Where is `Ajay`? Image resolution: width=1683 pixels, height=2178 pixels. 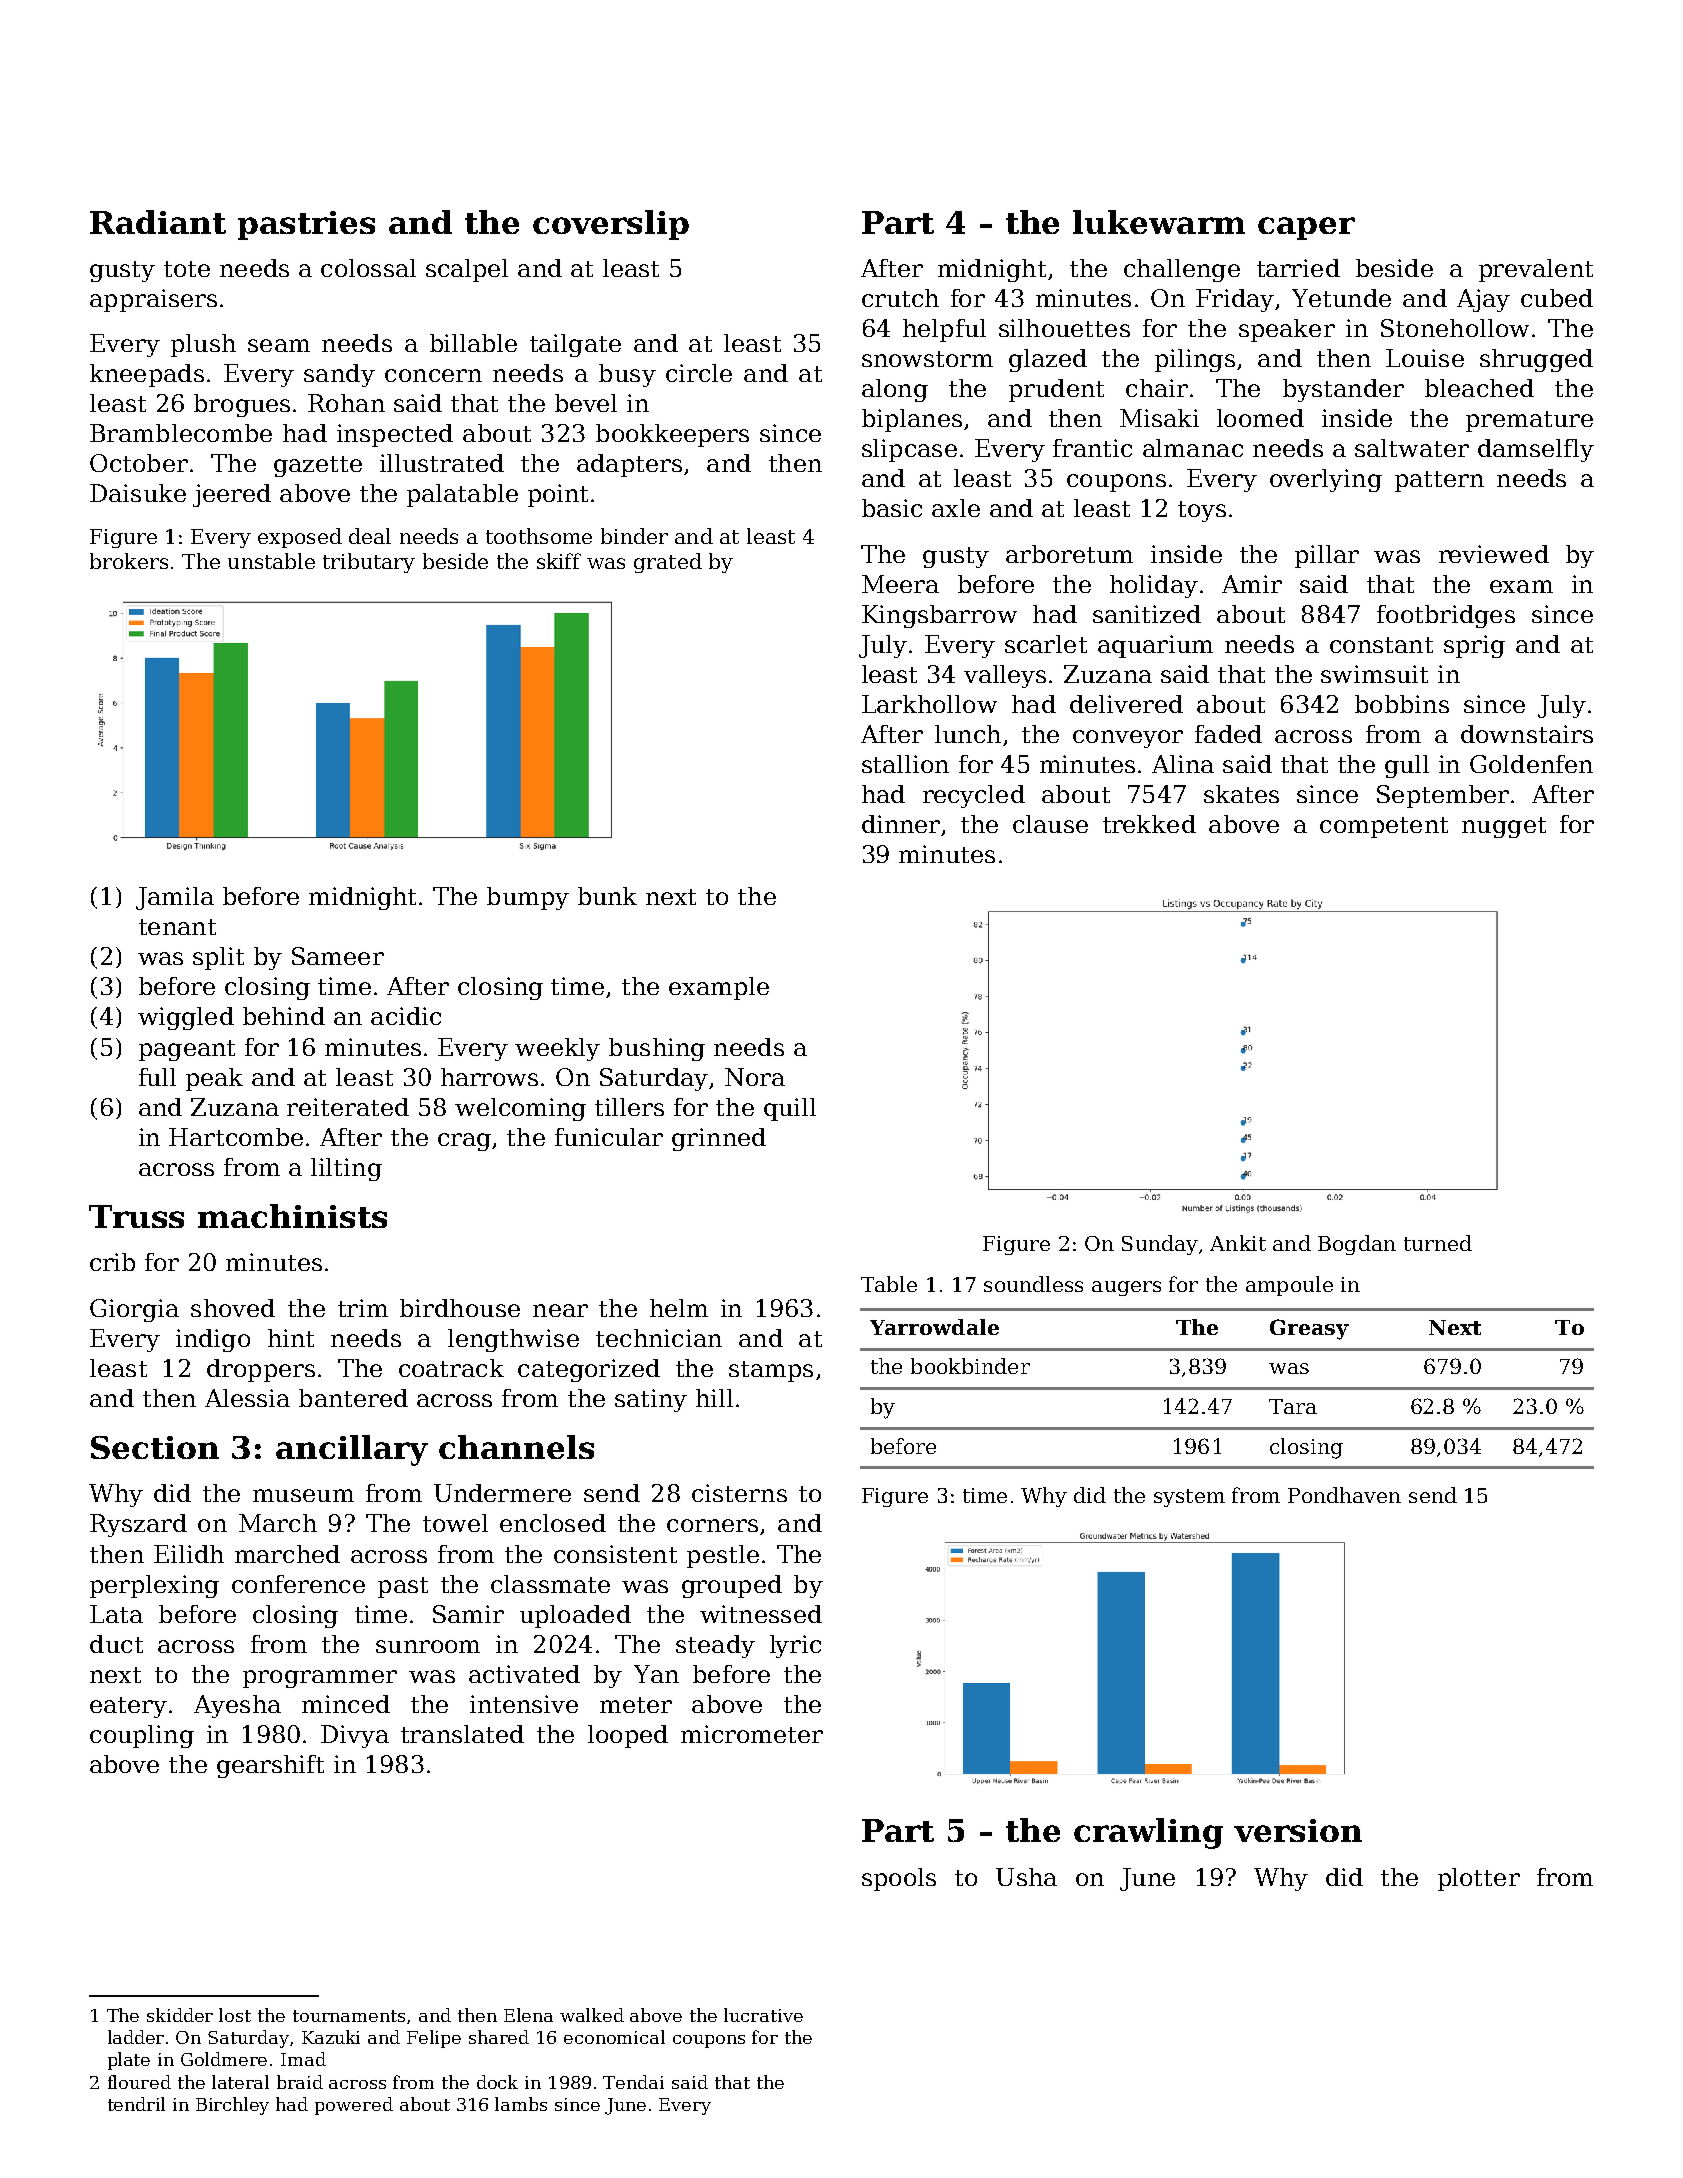
Ajay is located at coordinates (1483, 300).
